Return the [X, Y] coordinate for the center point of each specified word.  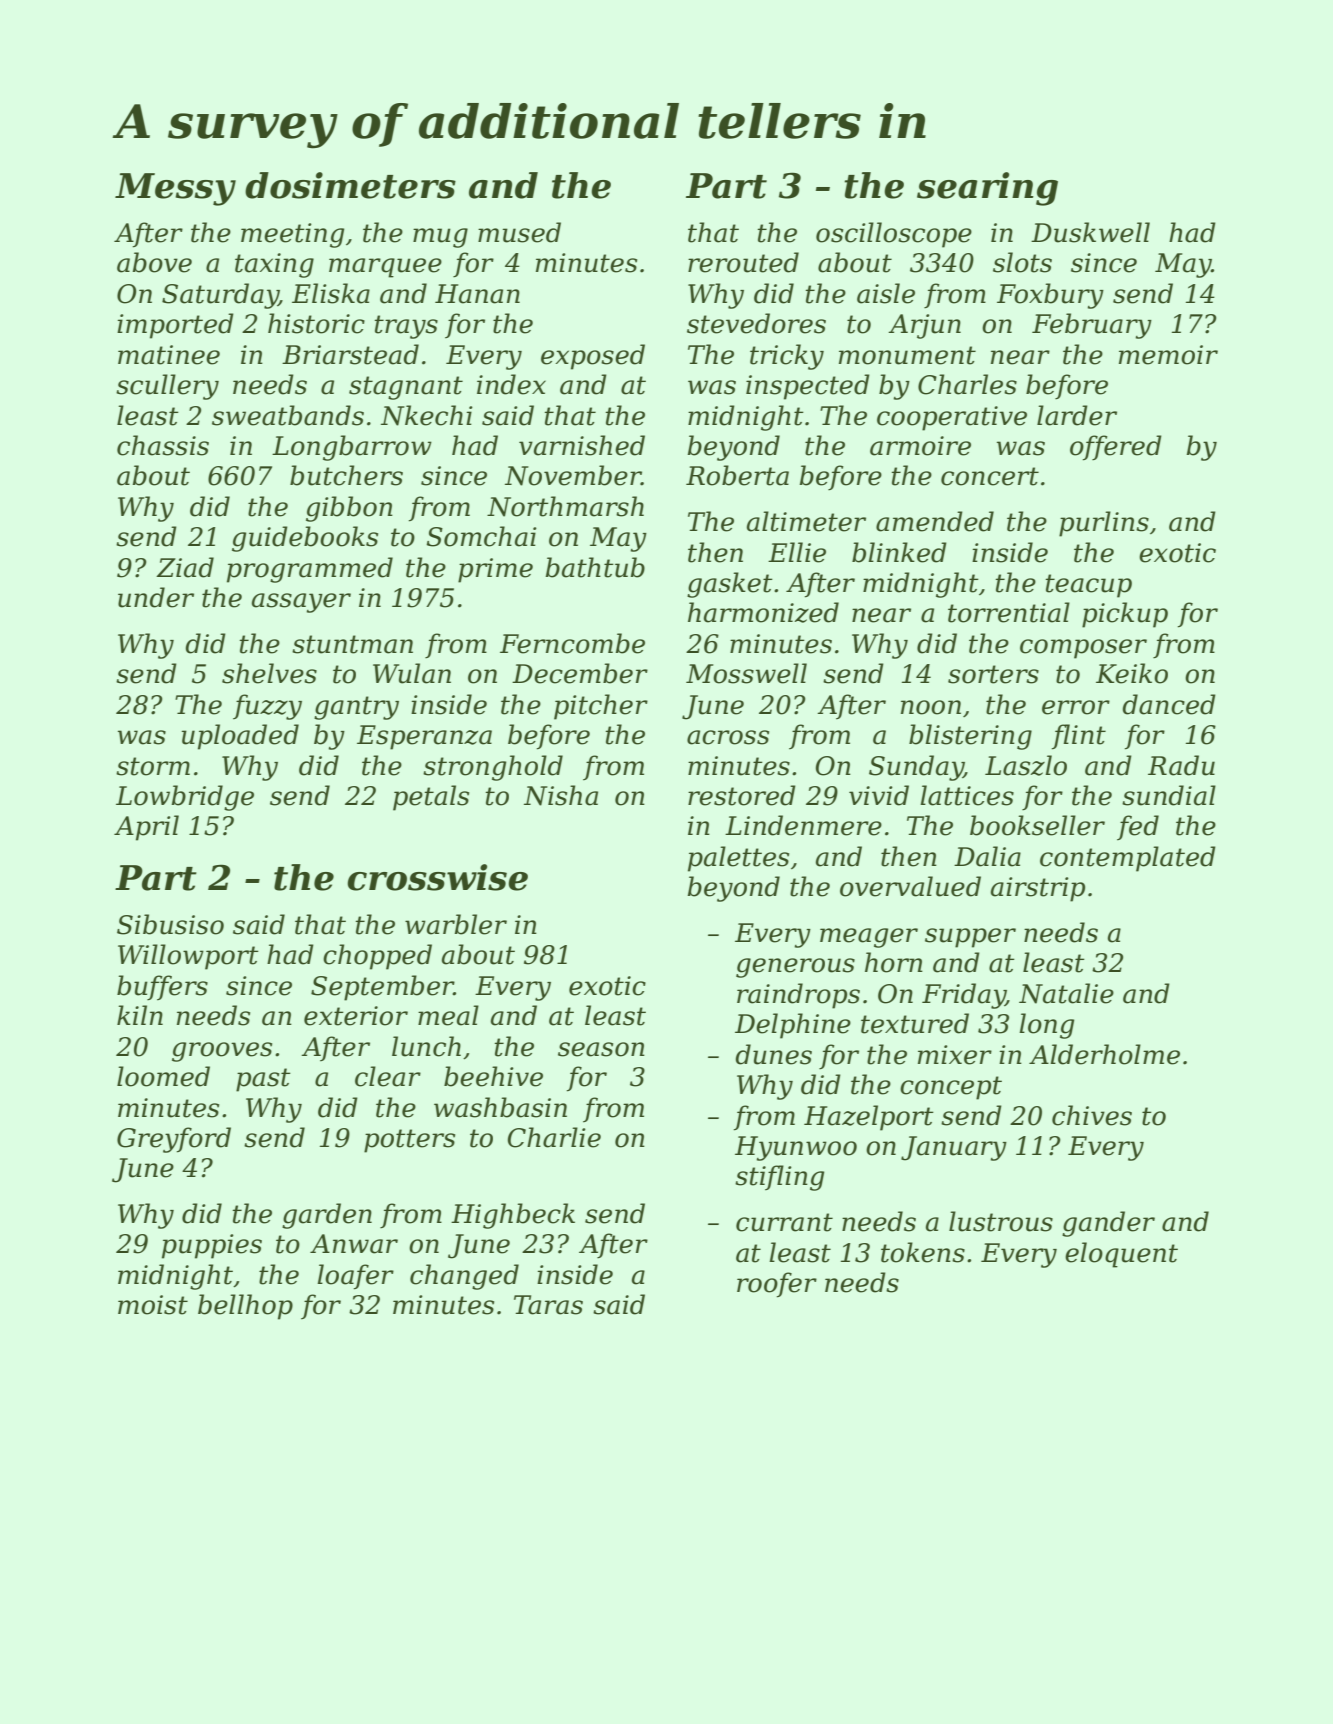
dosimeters [350, 185]
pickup [1125, 615]
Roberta [737, 475]
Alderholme [1104, 1054]
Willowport [188, 957]
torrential [1009, 612]
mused [519, 232]
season [601, 1049]
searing [987, 189]
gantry [356, 708]
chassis [163, 445]
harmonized [763, 612]
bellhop [245, 1307]
